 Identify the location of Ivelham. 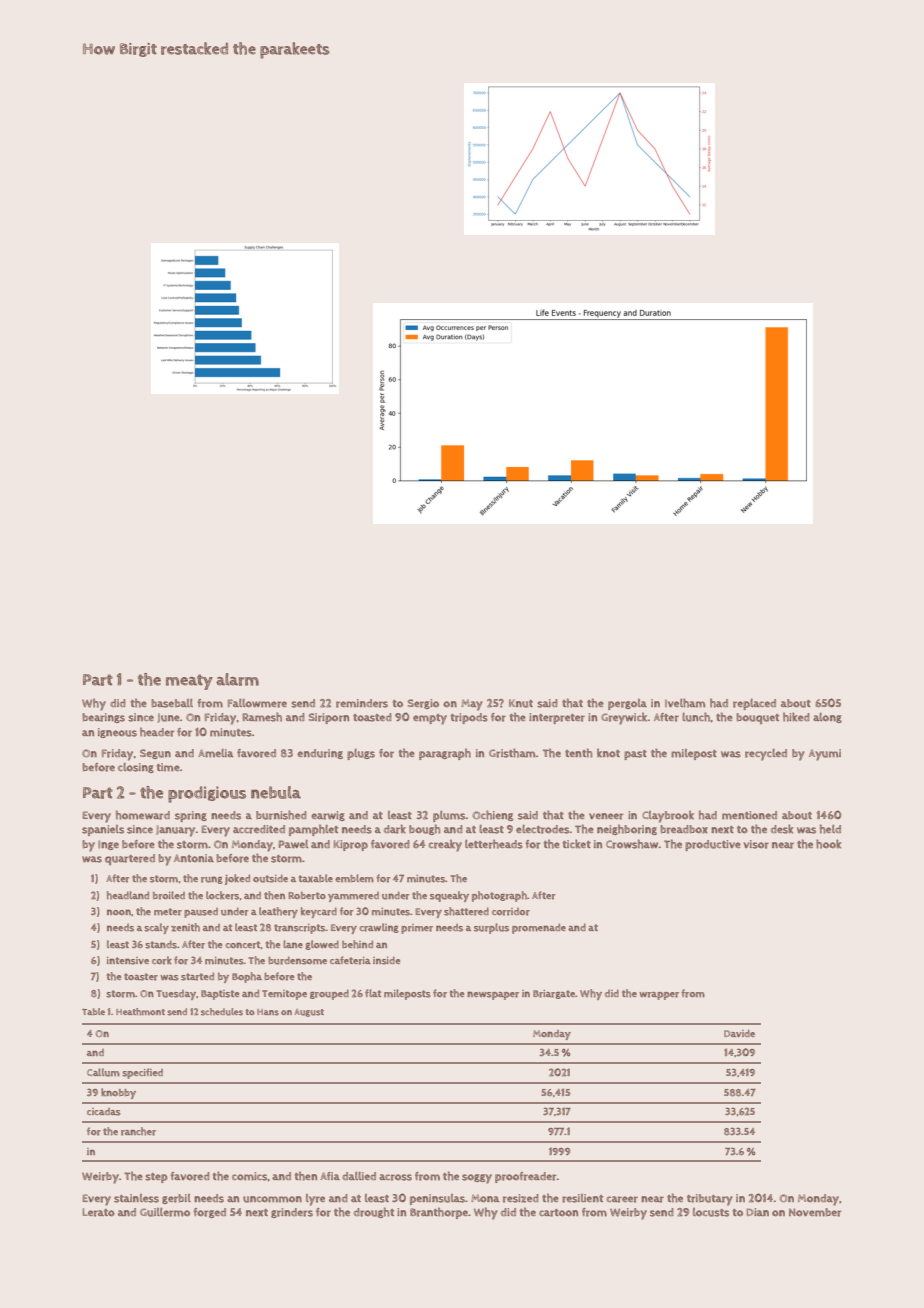
(685, 703).
